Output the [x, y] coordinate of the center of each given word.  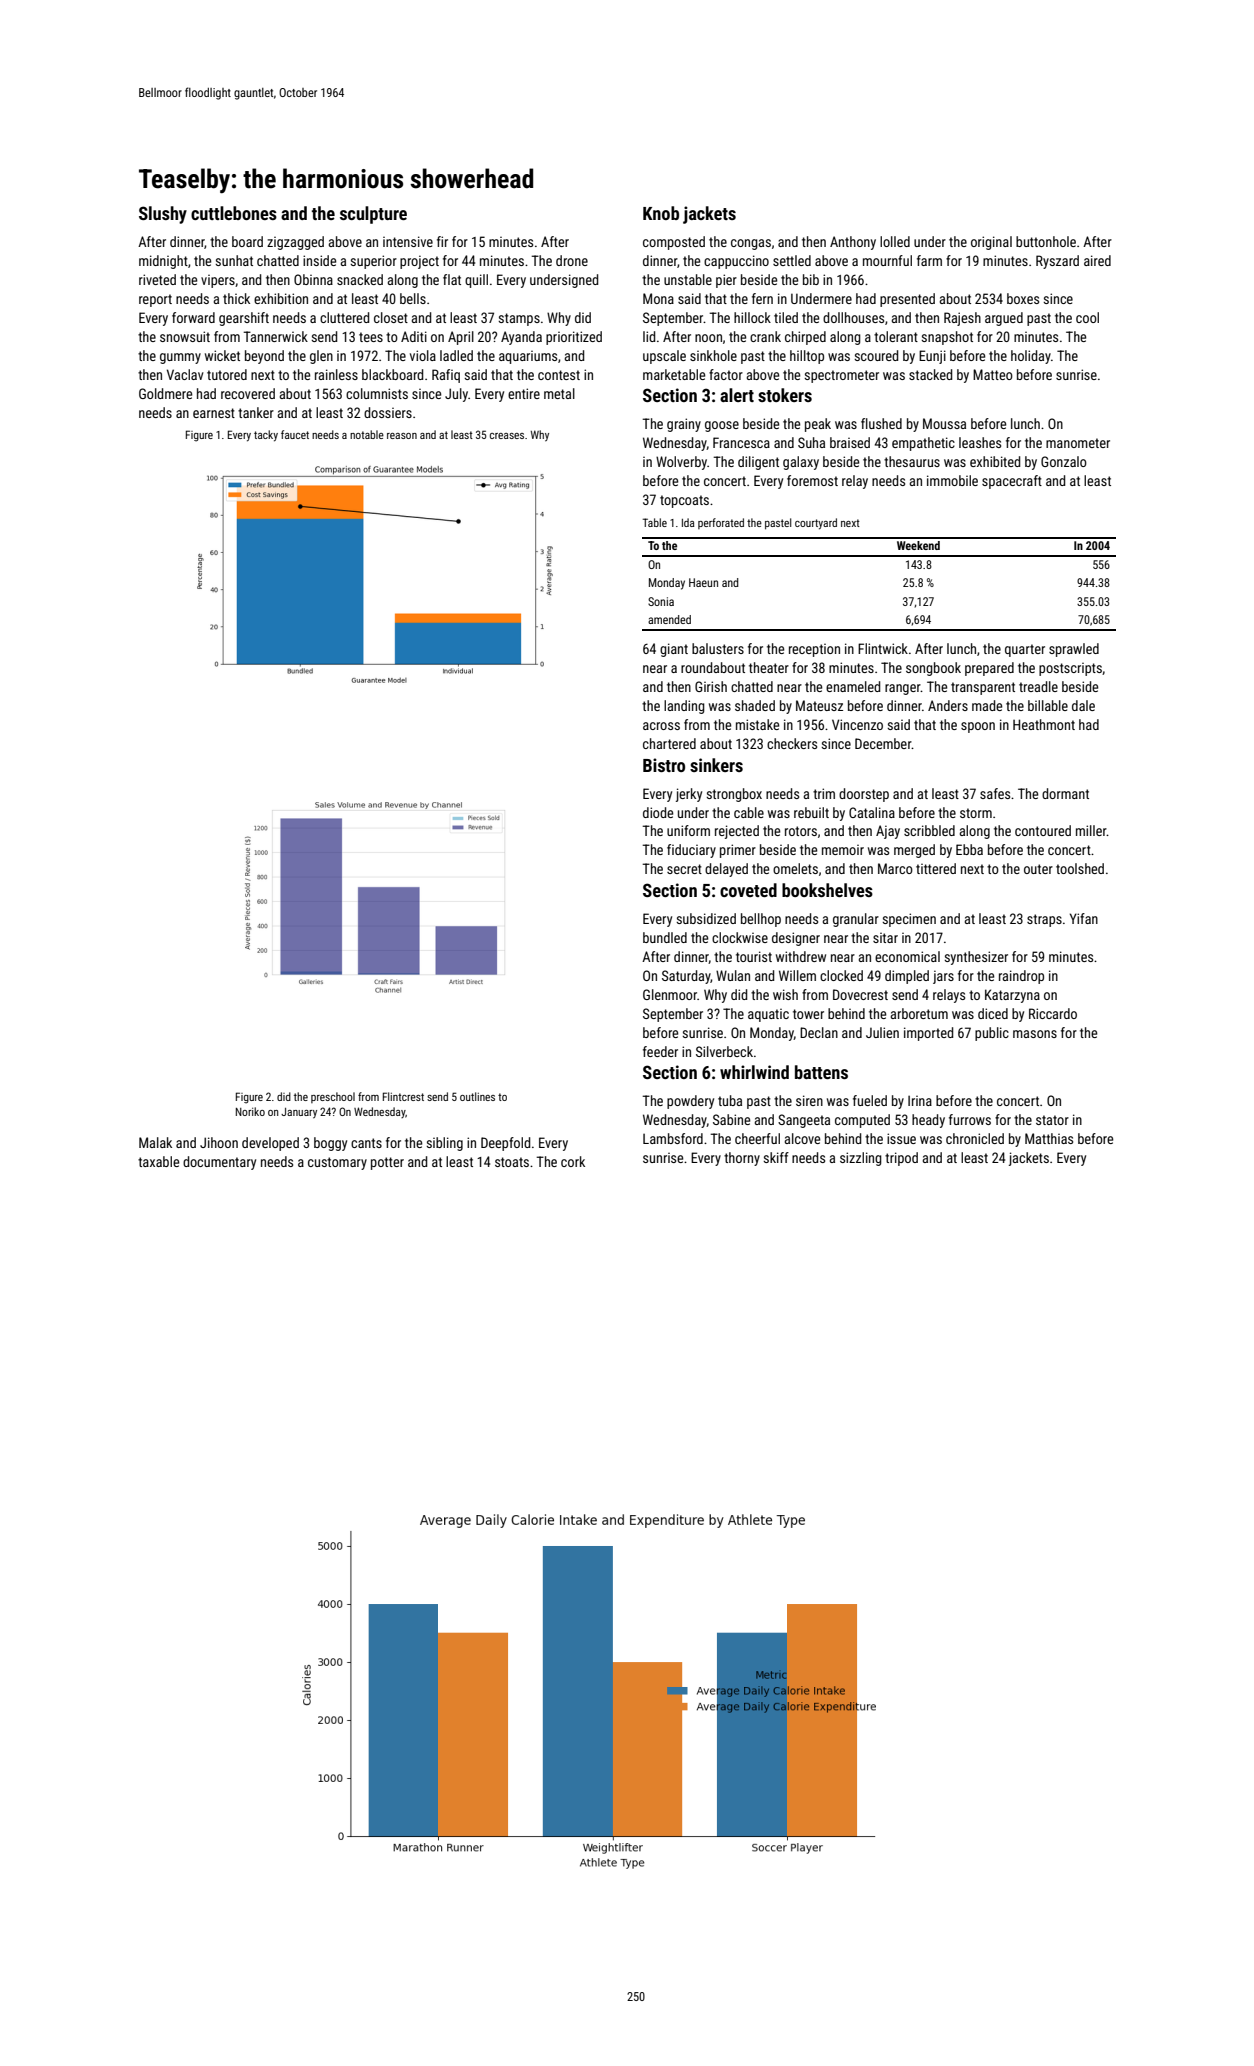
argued [1004, 319]
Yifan [1084, 918]
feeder [660, 1051]
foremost [812, 480]
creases [507, 436]
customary [337, 1163]
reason [402, 436]
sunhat [234, 260]
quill [476, 281]
